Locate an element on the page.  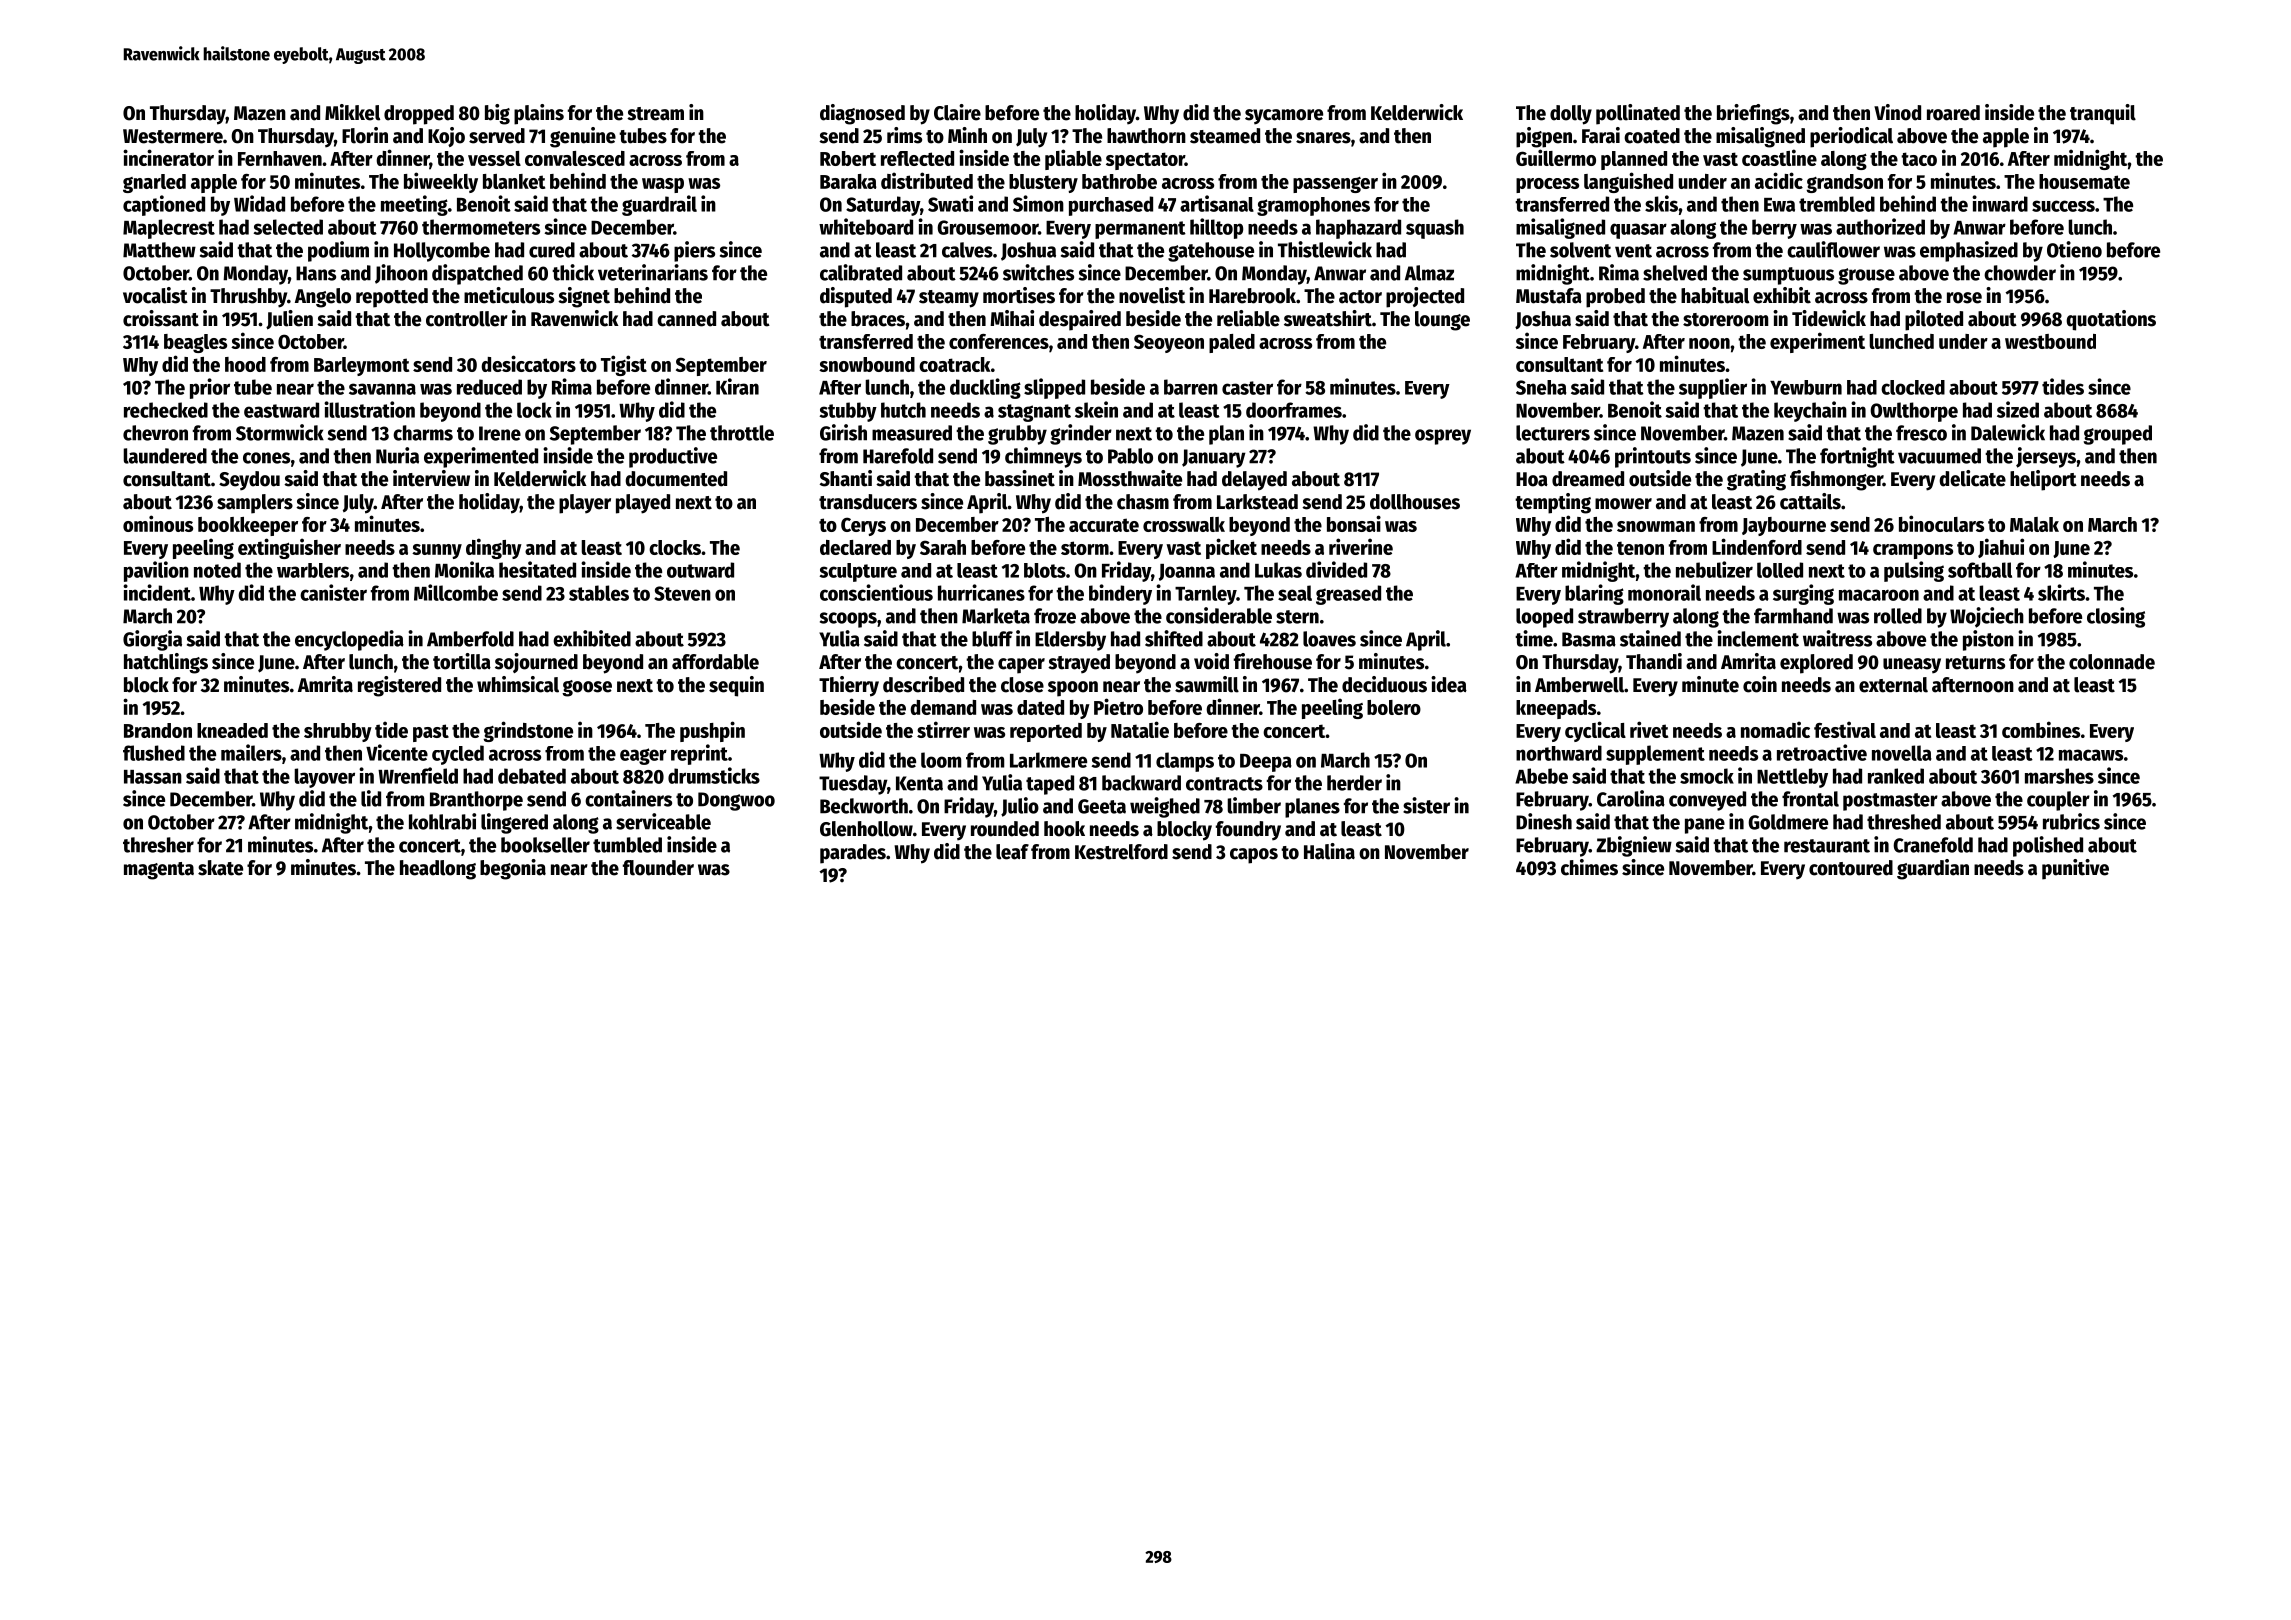
grating is located at coordinates (1756, 480).
